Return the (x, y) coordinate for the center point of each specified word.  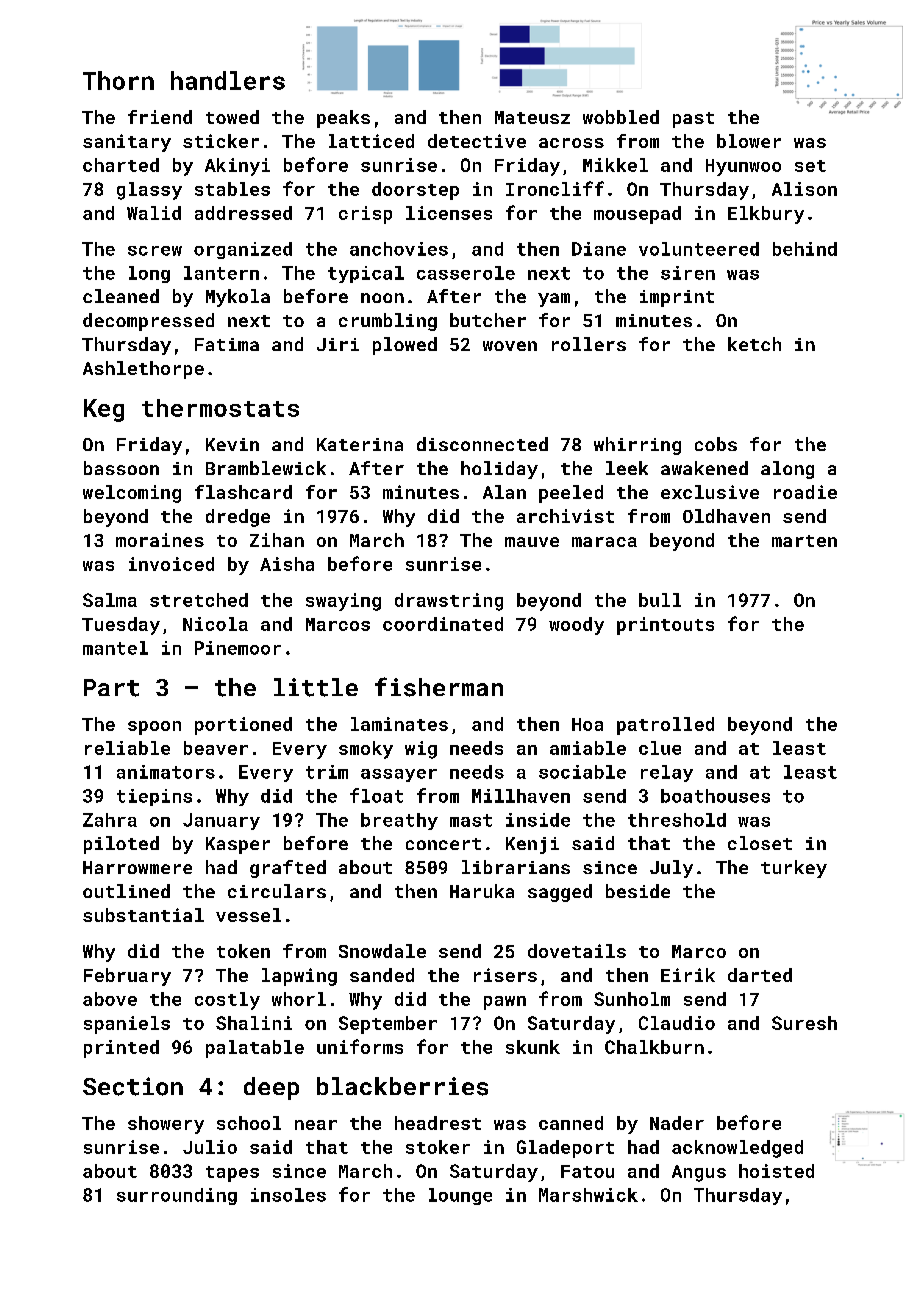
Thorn (118, 80)
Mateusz (532, 117)
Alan (504, 492)
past (693, 120)
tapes (232, 1174)
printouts (665, 626)
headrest (438, 1123)
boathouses (715, 796)
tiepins (154, 797)
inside (538, 820)
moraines (160, 540)
